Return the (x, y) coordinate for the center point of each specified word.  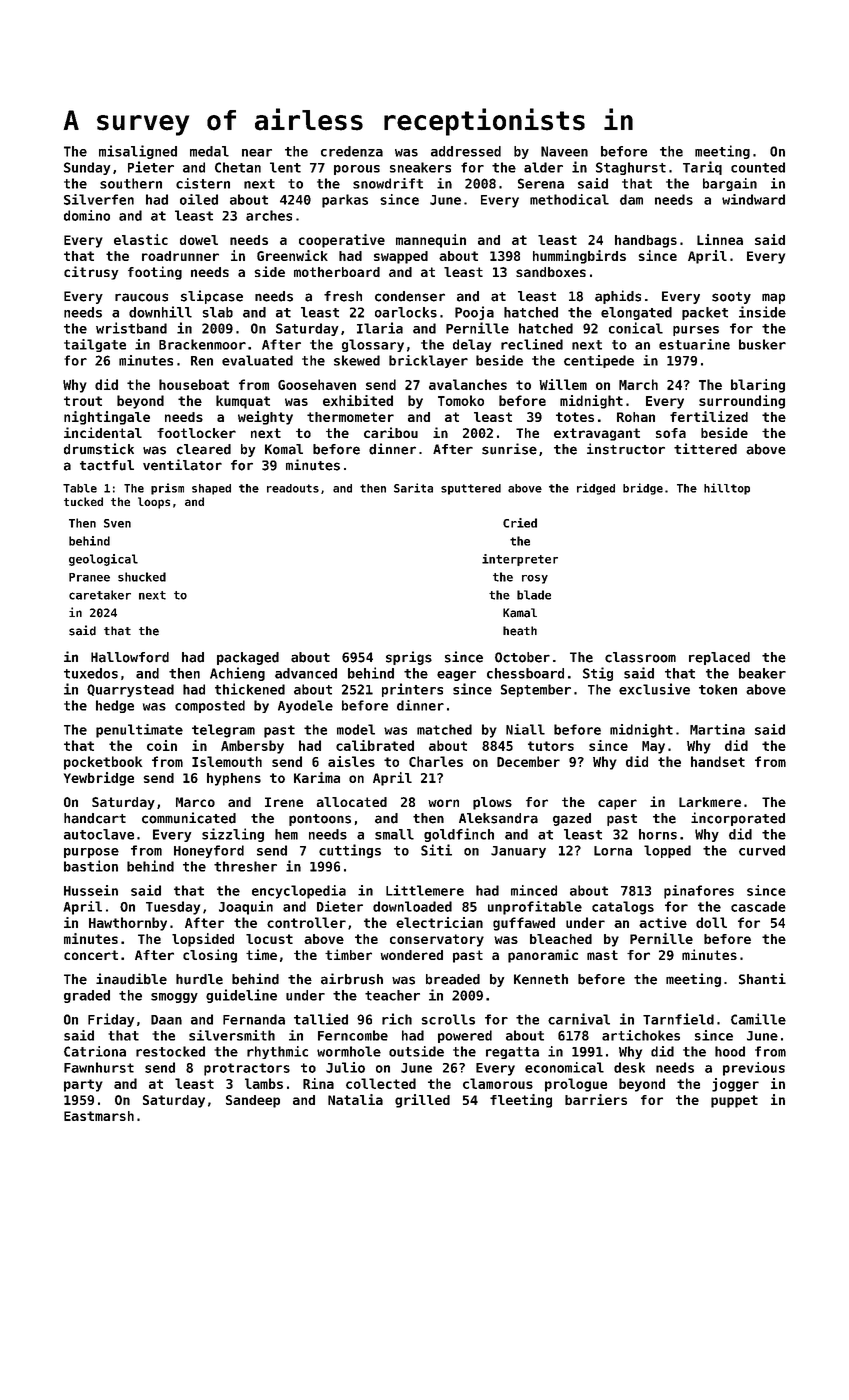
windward (753, 199)
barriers (596, 1099)
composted (210, 706)
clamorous (498, 1083)
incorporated (738, 819)
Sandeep (253, 1101)
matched (444, 729)
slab (218, 312)
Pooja (474, 313)
